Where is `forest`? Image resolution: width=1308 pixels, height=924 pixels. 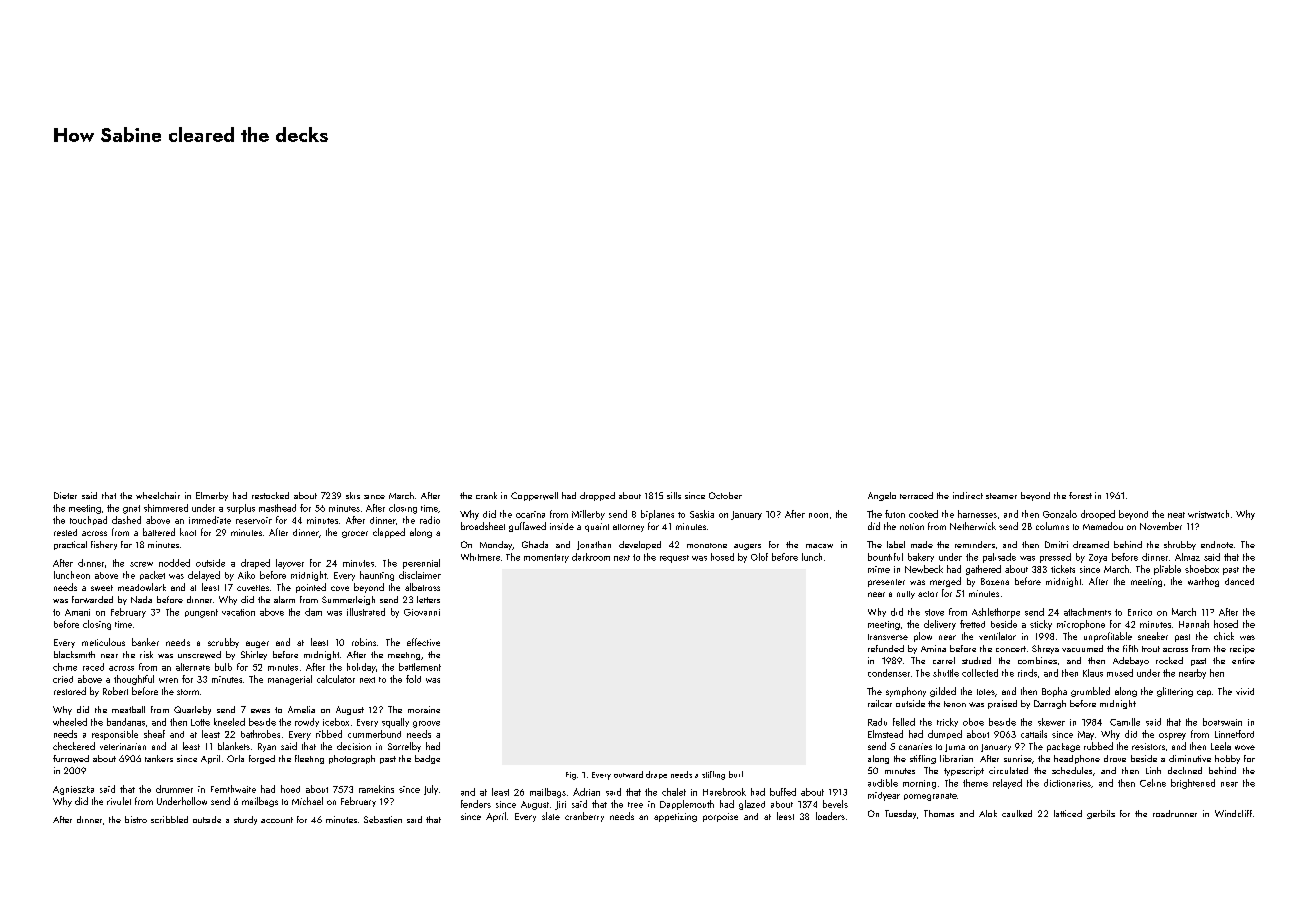
forest is located at coordinates (1080, 495).
